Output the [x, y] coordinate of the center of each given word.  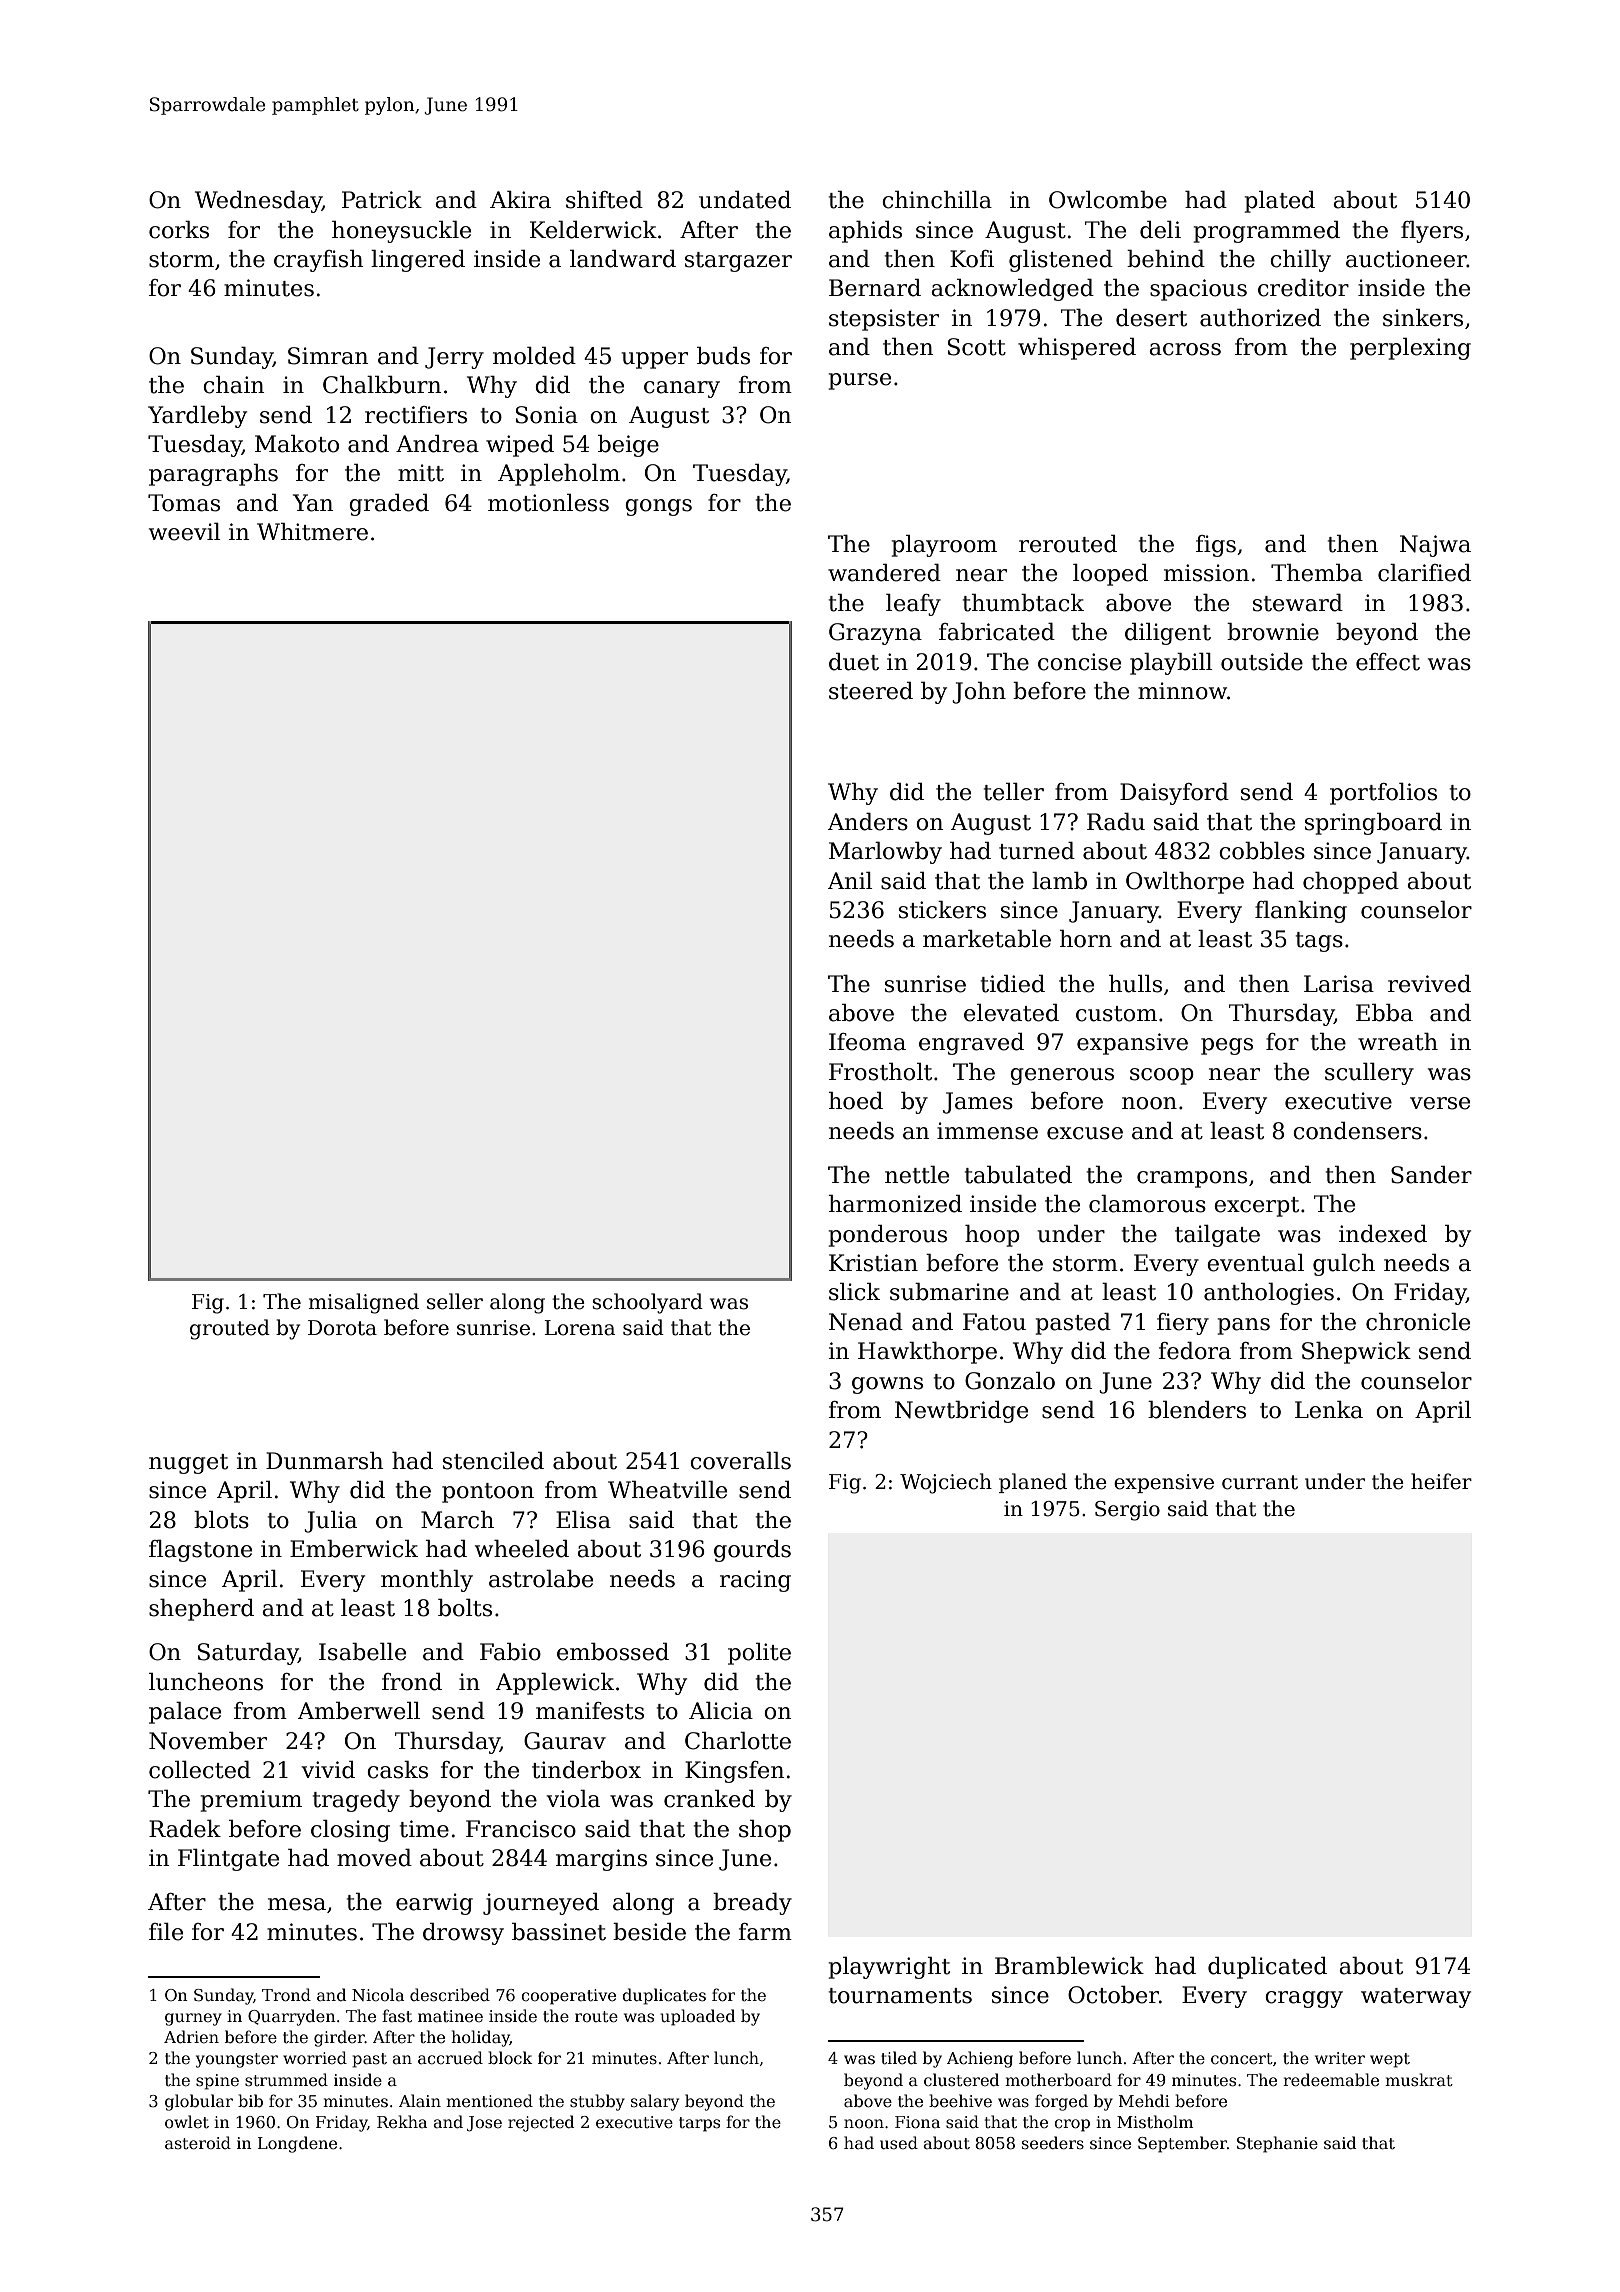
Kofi [972, 259]
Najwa [1435, 546]
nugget [188, 1464]
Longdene [297, 2144]
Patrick [382, 200]
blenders [1197, 1410]
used [899, 2142]
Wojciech [946, 1483]
